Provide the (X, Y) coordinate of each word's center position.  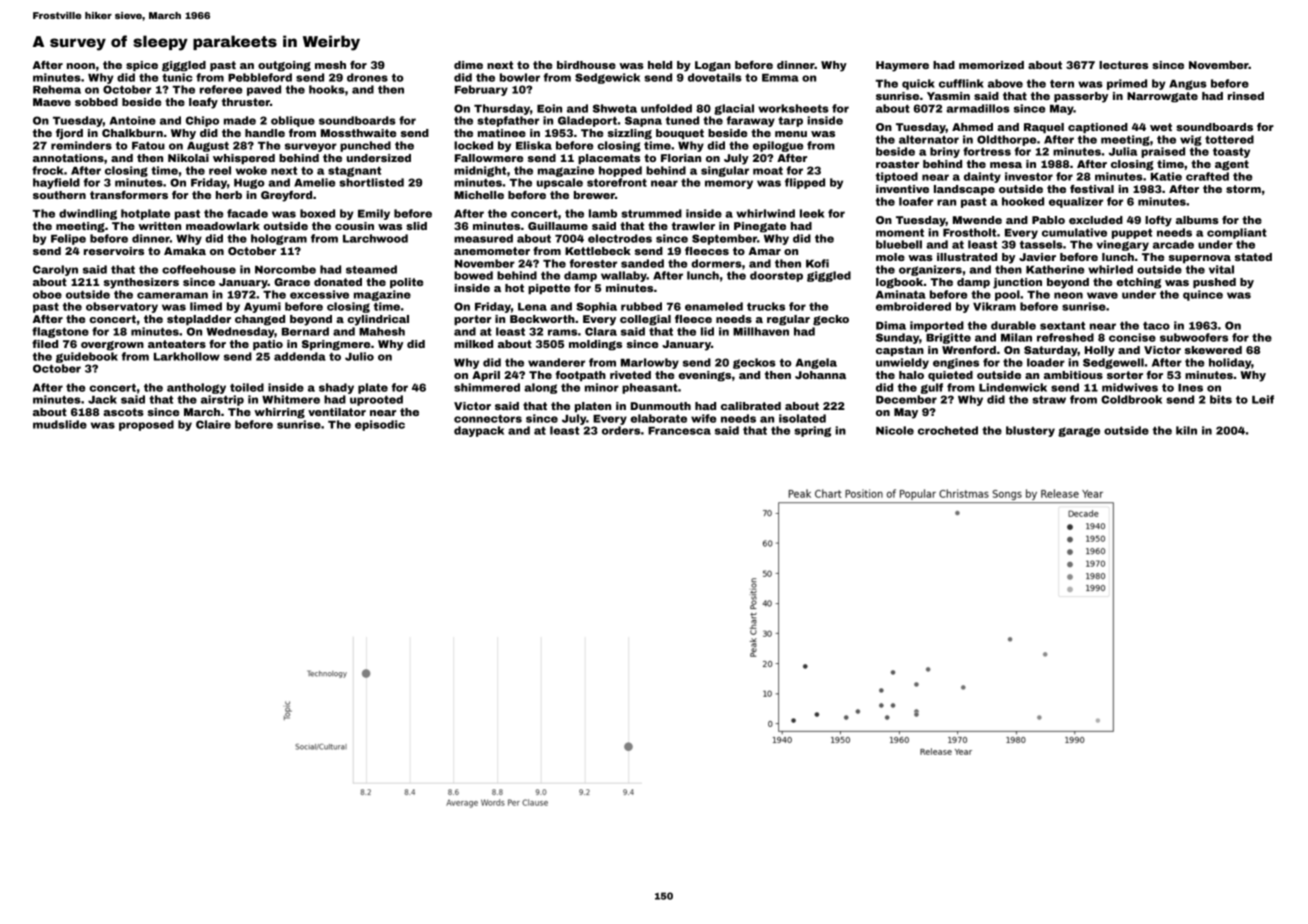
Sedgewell (1113, 363)
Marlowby (650, 363)
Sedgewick (607, 78)
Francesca (679, 431)
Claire (213, 424)
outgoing (284, 66)
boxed (317, 213)
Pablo (1048, 220)
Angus (1188, 85)
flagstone (60, 332)
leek (812, 213)
